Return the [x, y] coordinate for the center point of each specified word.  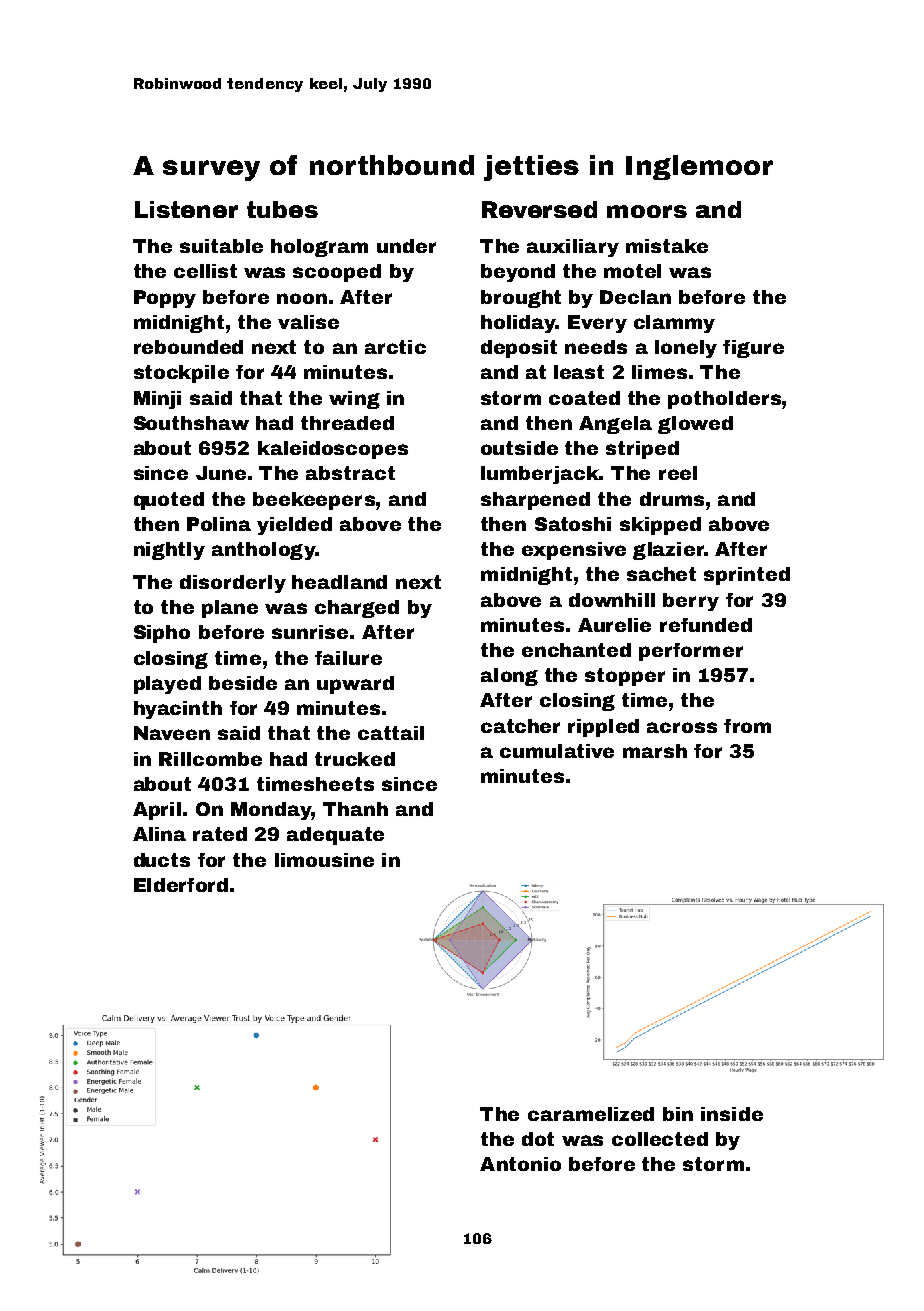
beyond [518, 273]
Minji [157, 400]
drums [672, 499]
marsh [655, 751]
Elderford [181, 885]
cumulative [557, 751]
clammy [674, 324]
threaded [347, 423]
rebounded [188, 347]
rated [220, 834]
